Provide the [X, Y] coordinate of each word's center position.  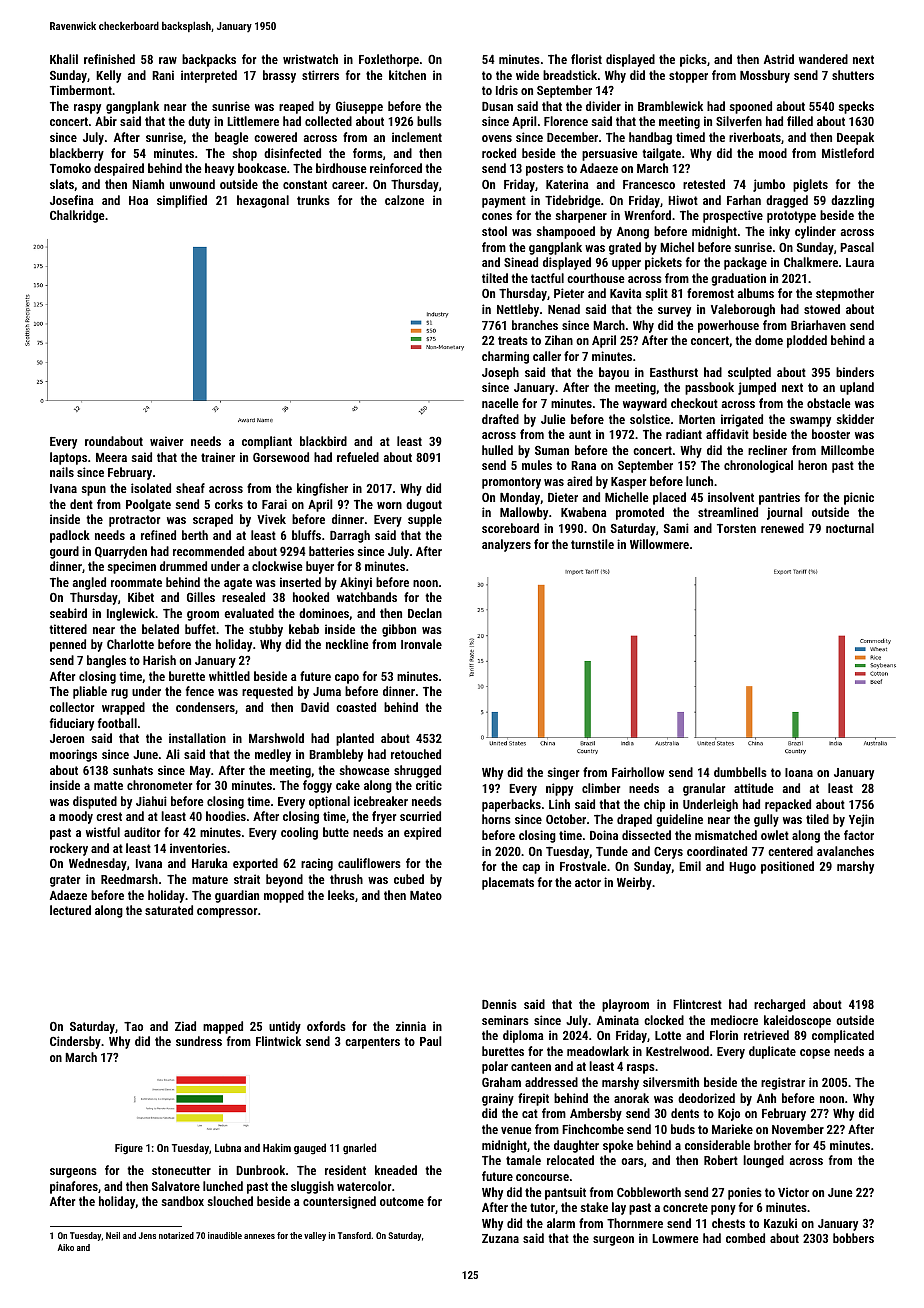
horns [496, 819]
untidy [285, 1027]
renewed [782, 528]
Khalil [64, 59]
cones [497, 216]
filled [800, 121]
